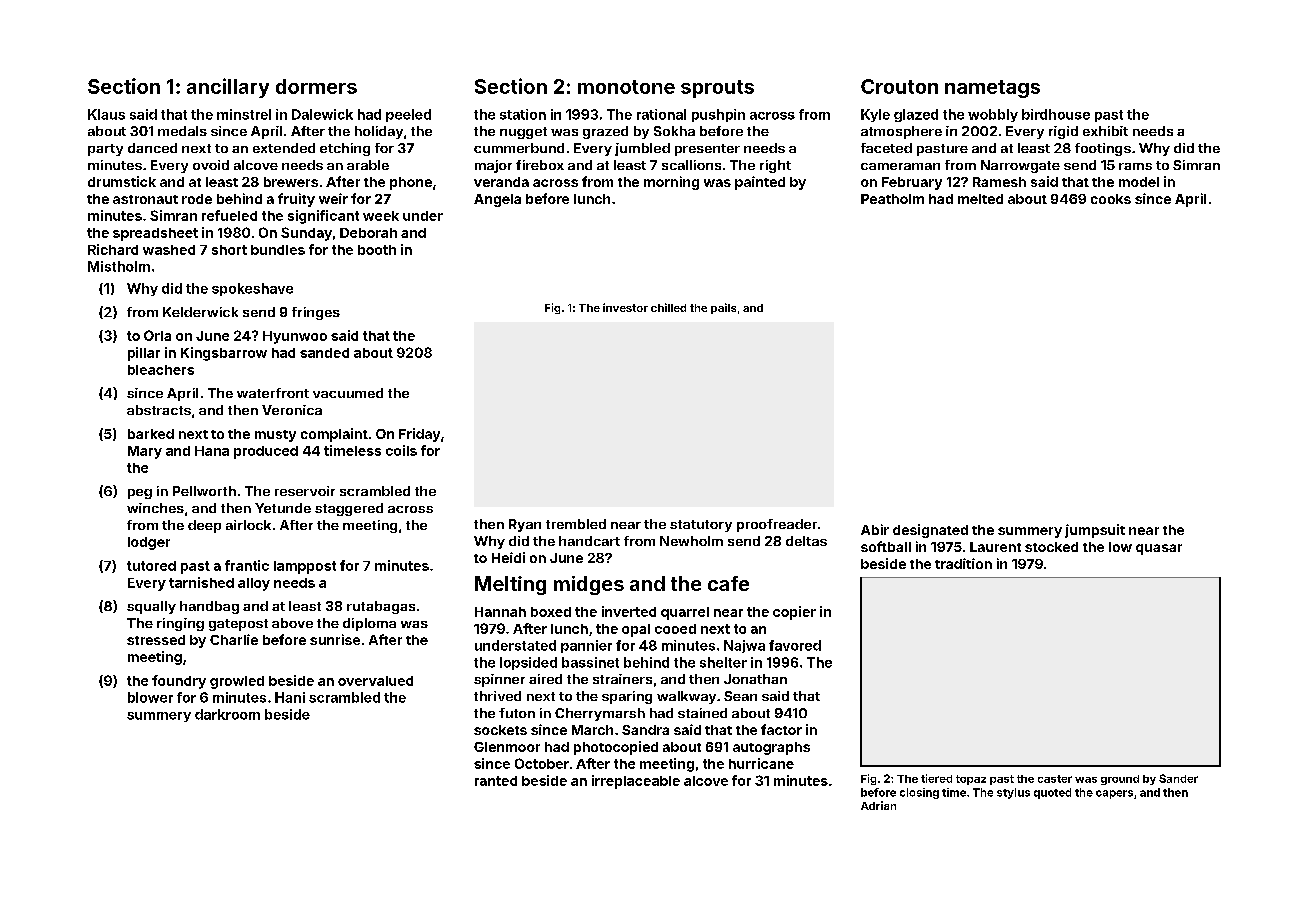  I want to click on sprouts, so click(717, 89).
